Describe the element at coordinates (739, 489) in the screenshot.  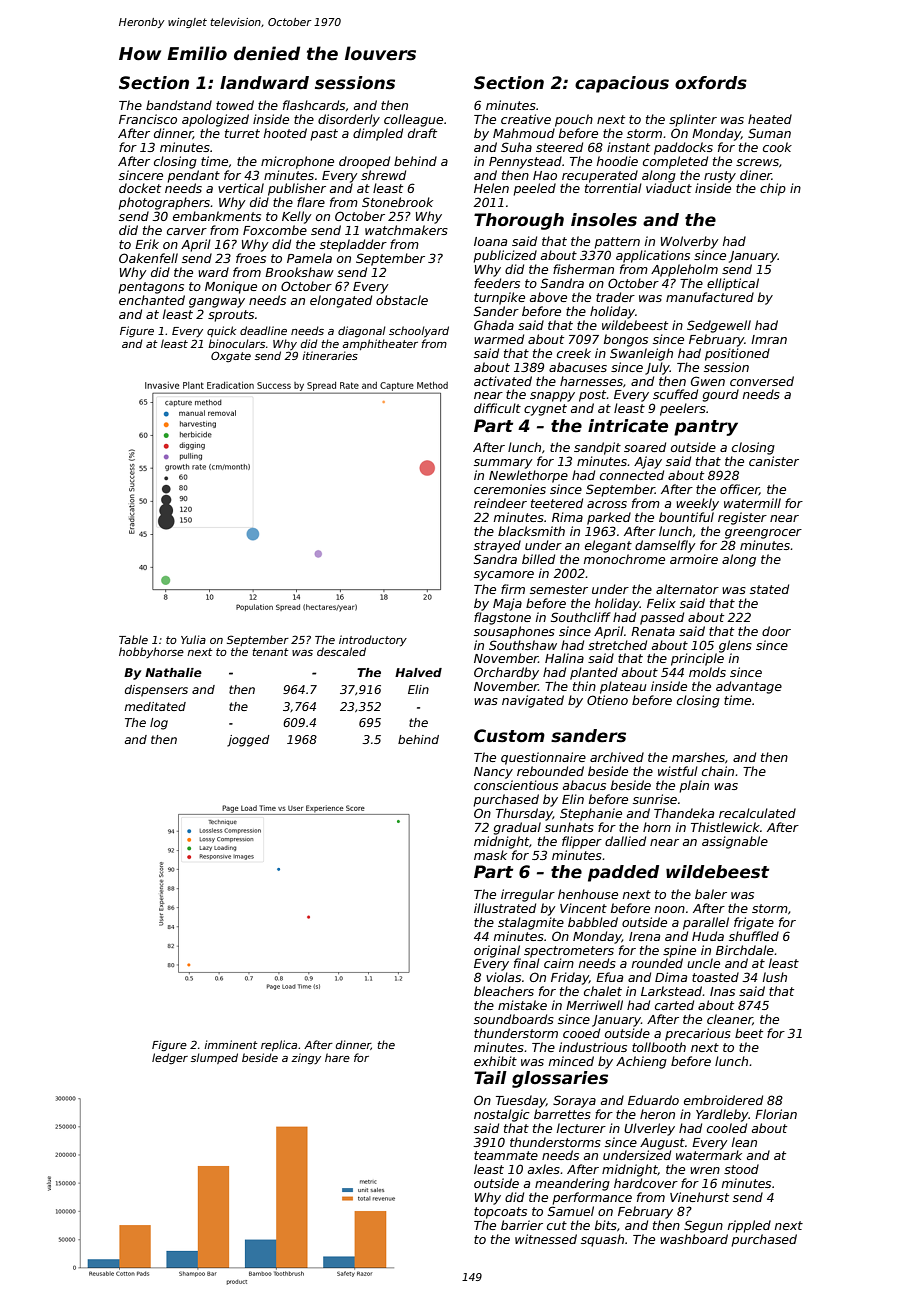
I see `officer` at that location.
